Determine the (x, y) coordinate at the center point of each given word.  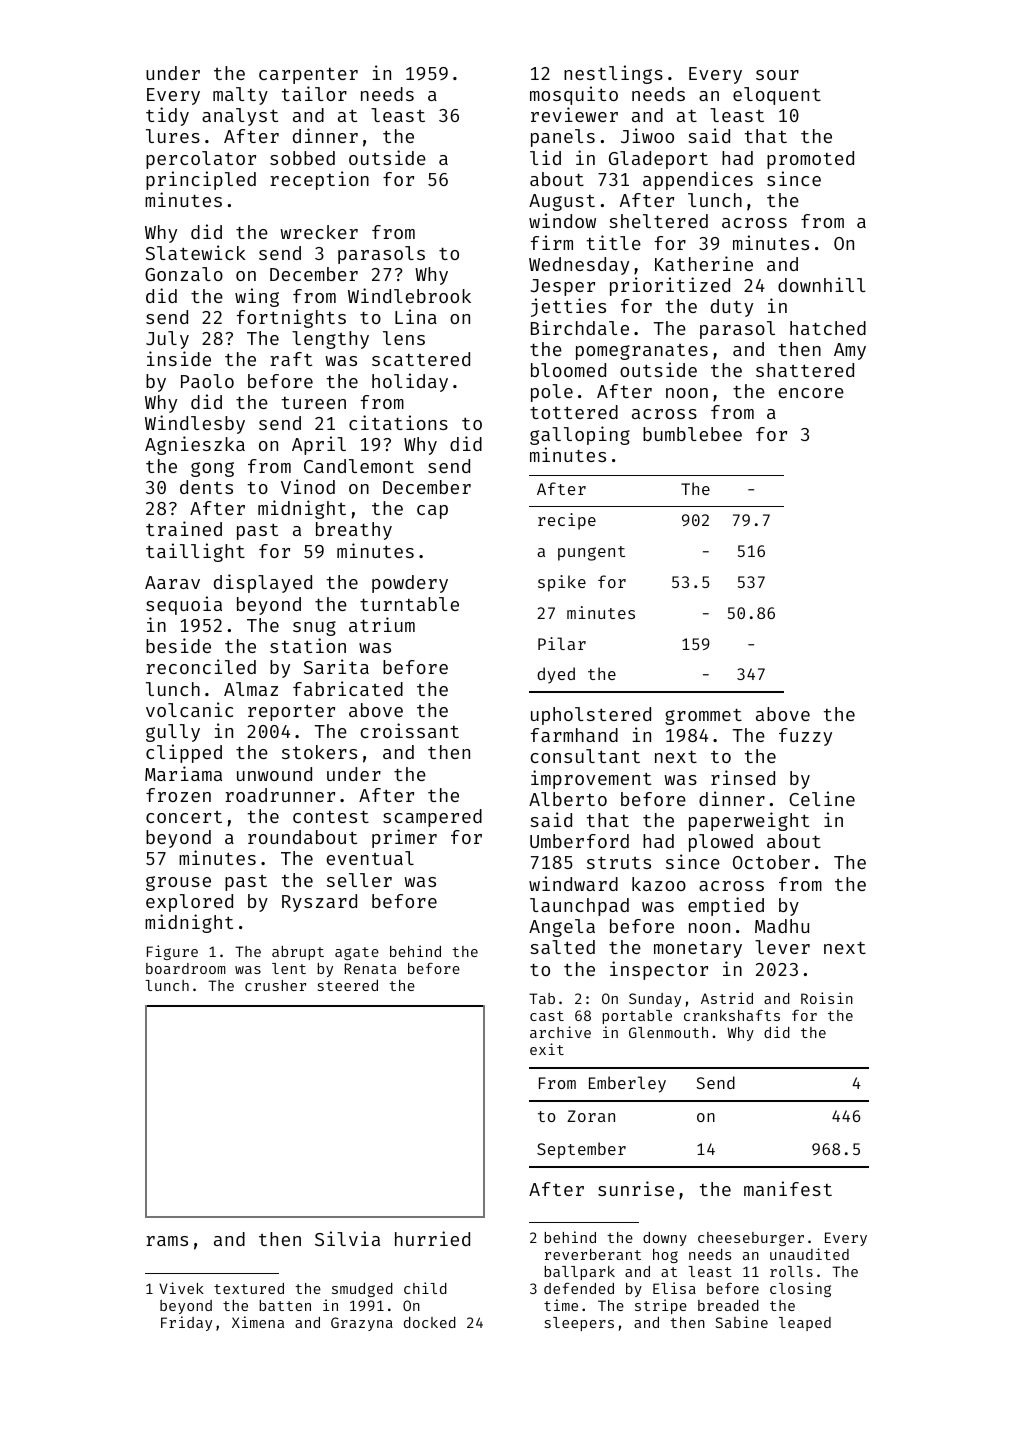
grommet (703, 717)
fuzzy (805, 737)
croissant (409, 730)
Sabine (741, 1322)
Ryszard (319, 903)
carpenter (308, 76)
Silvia (347, 1238)
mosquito (574, 95)
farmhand (574, 735)
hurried (432, 1238)
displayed (263, 583)
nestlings (613, 74)
